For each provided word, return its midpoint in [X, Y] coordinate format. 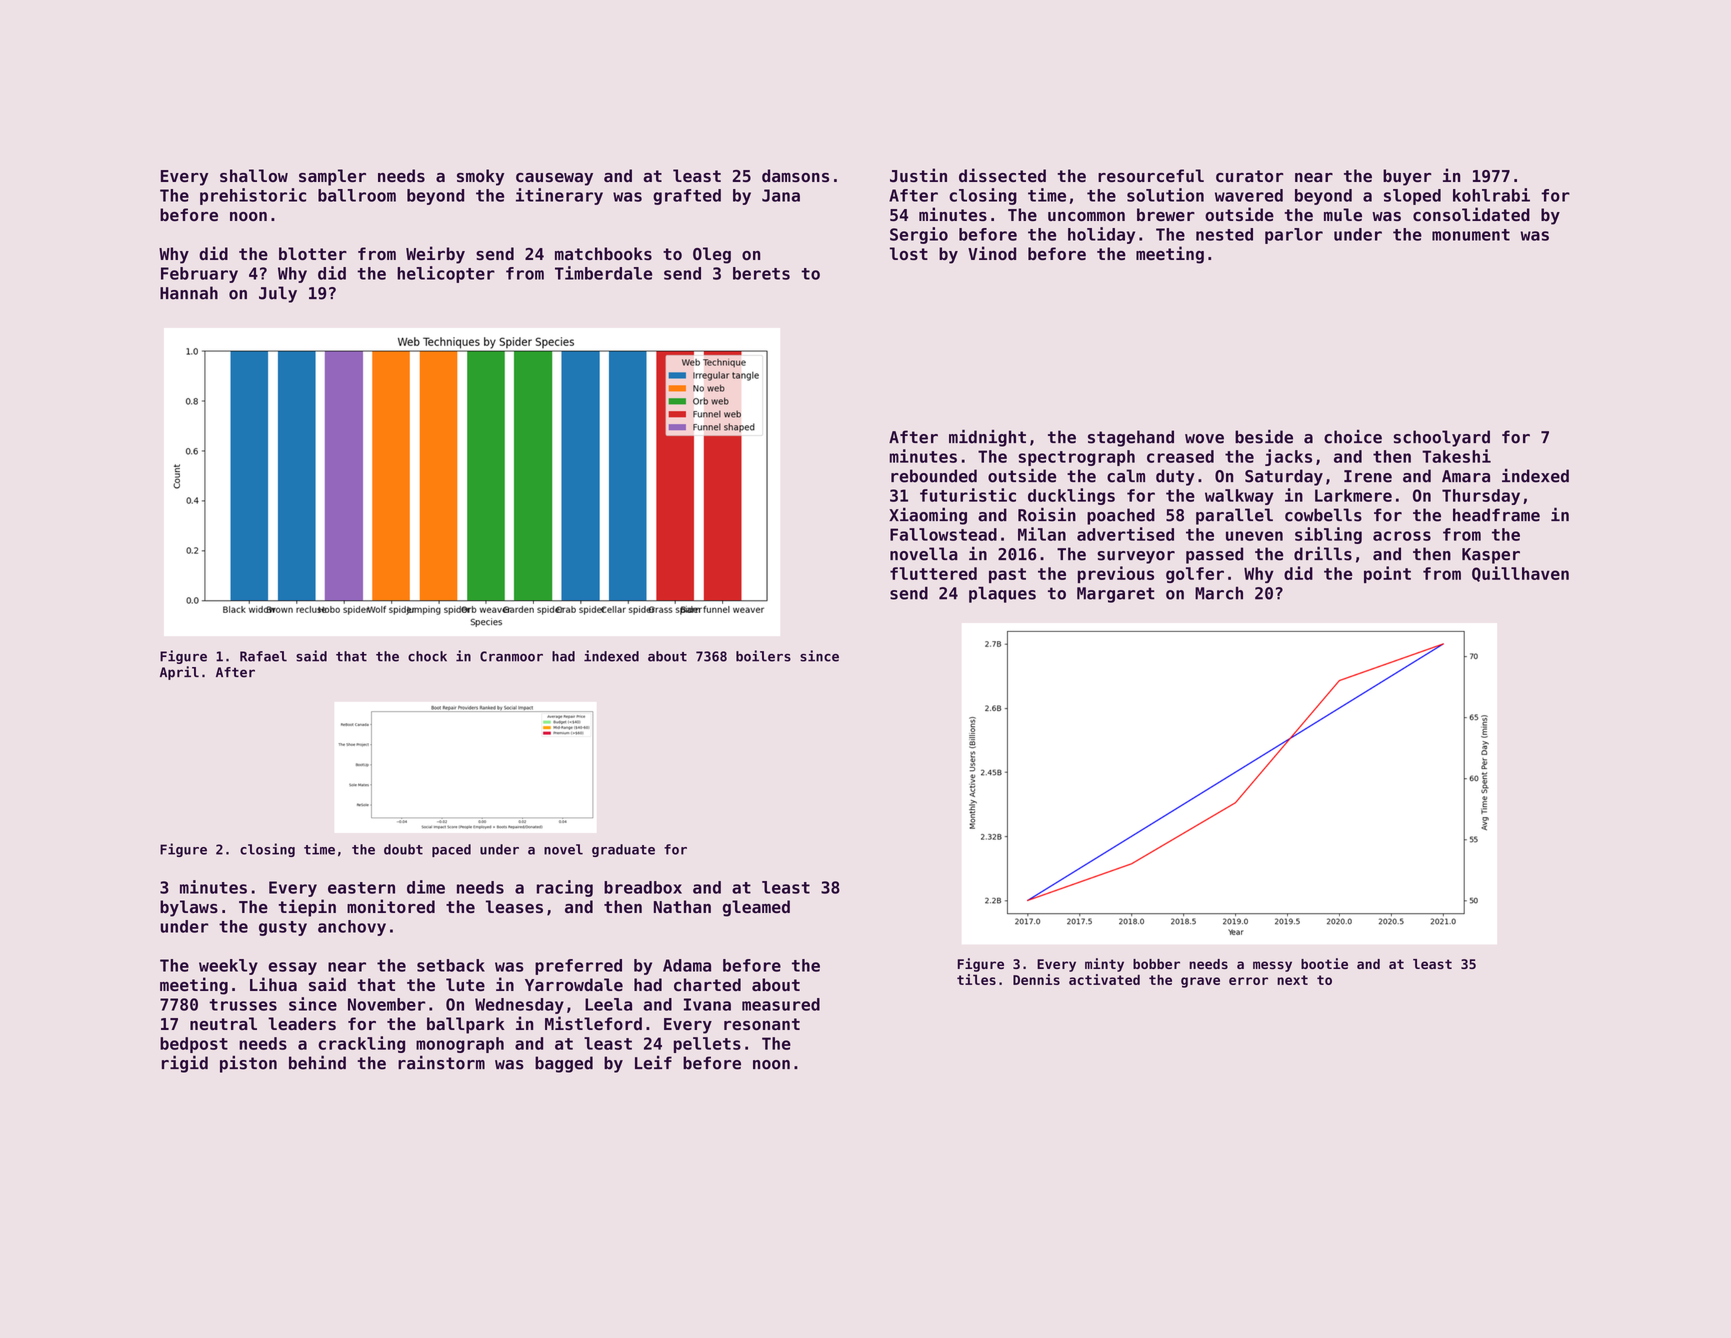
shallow [254, 175]
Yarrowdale [574, 984]
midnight [987, 438]
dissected [1002, 175]
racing [565, 888]
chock [427, 656]
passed [1214, 555]
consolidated [1471, 214]
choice [1353, 437]
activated [1104, 979]
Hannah [189, 293]
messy [1272, 966]
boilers [763, 656]
